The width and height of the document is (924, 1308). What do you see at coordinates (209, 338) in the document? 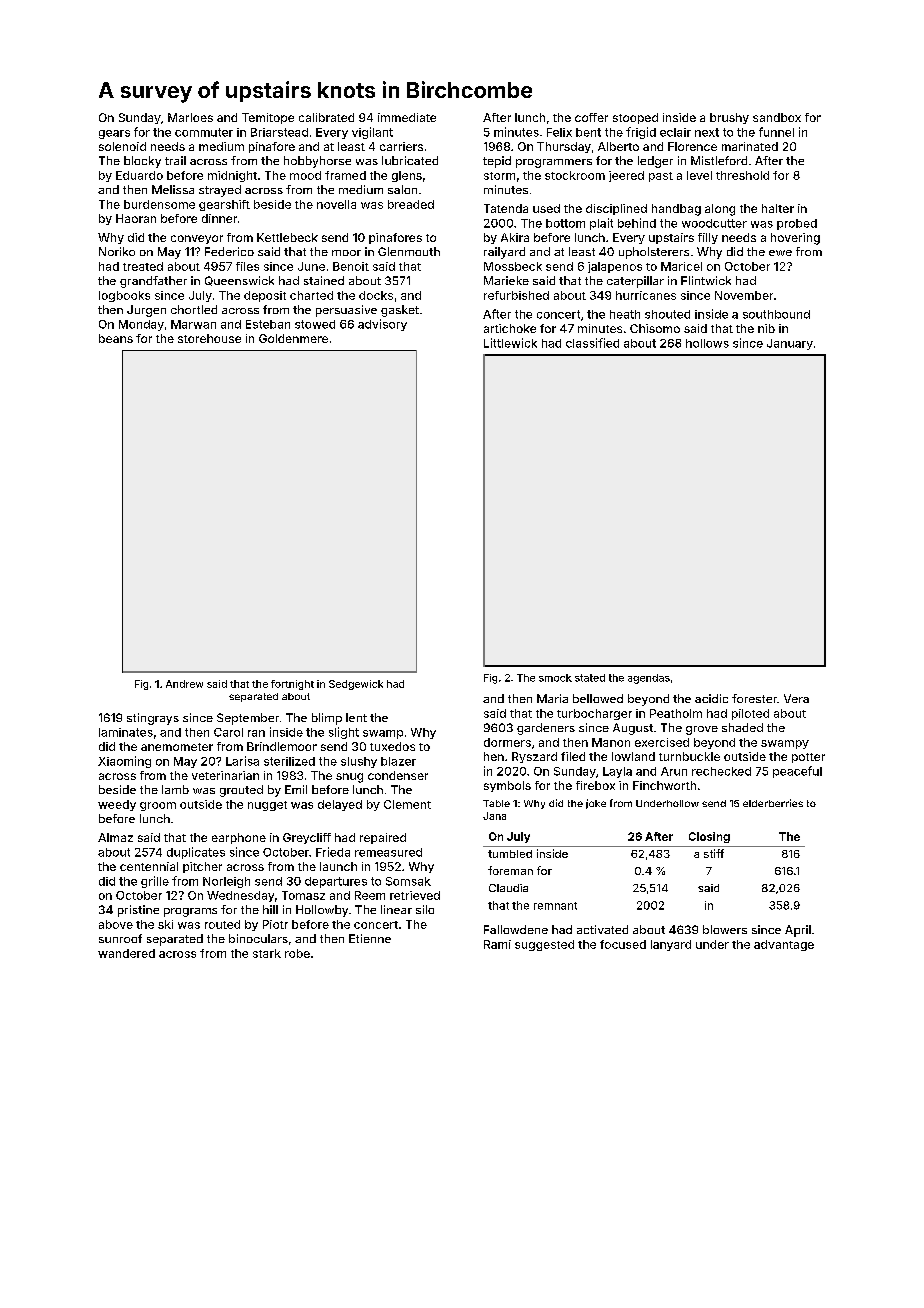
I see `storehouse` at bounding box center [209, 338].
